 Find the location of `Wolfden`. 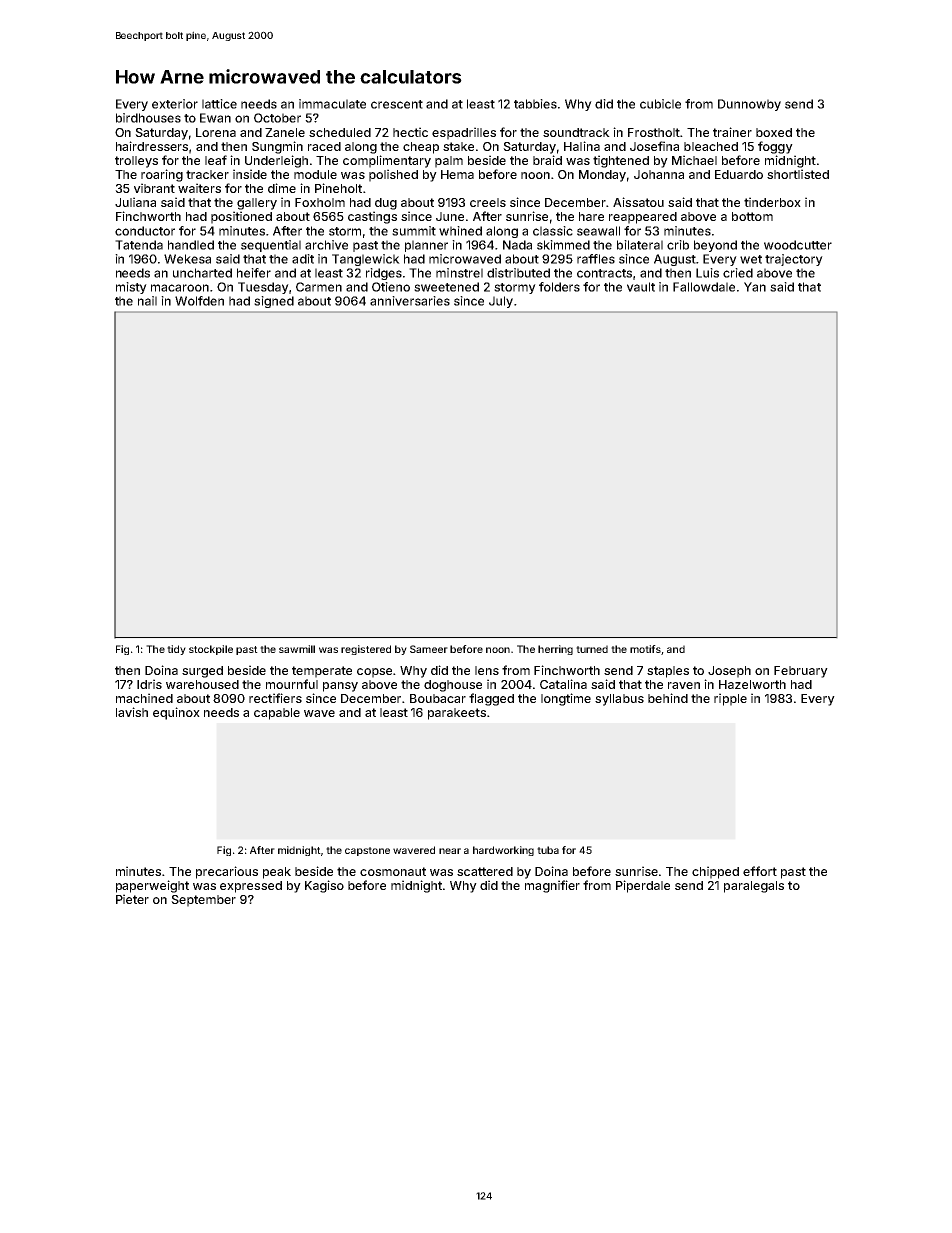

Wolfden is located at coordinates (199, 301).
